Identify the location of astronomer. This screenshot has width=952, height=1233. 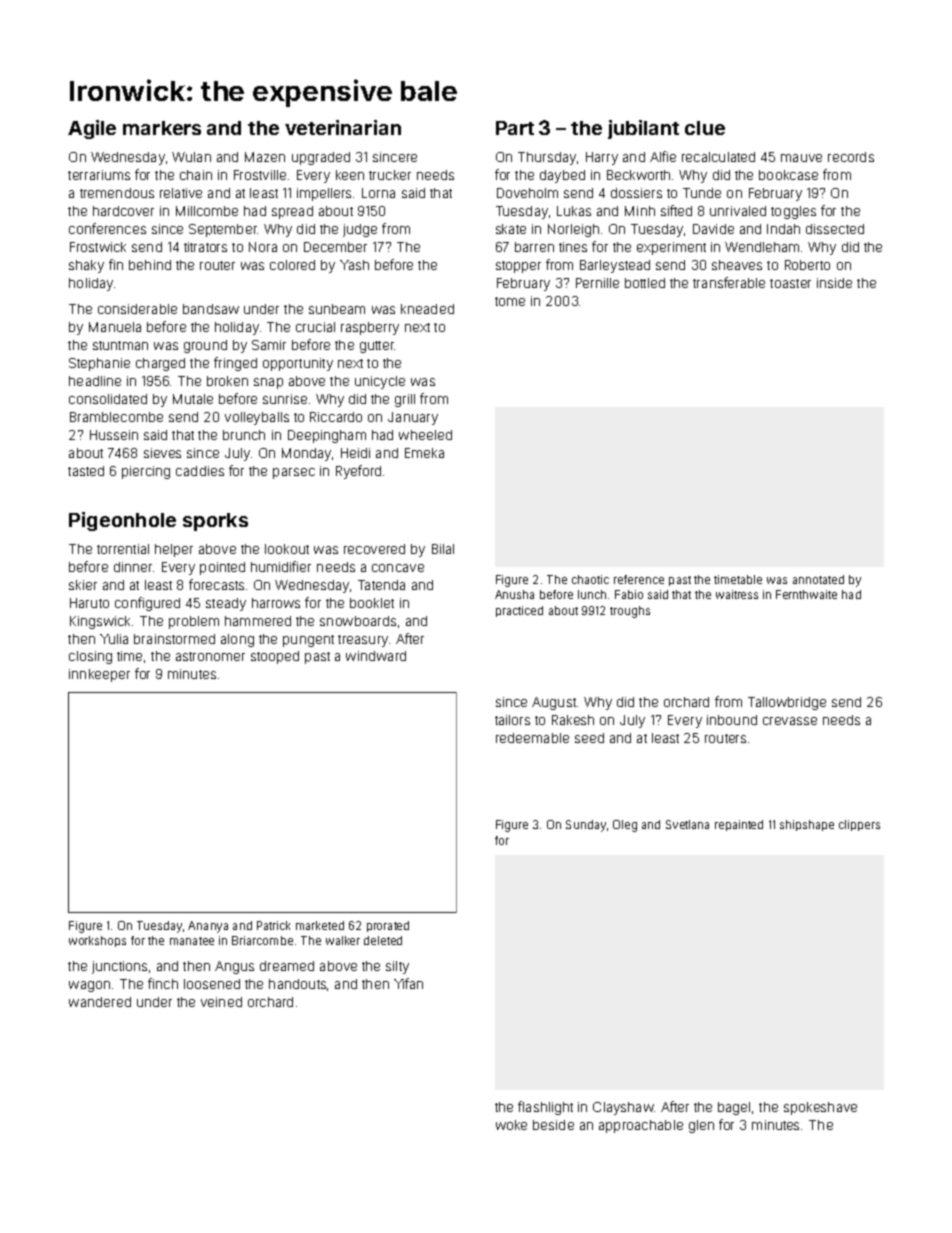
(210, 656).
